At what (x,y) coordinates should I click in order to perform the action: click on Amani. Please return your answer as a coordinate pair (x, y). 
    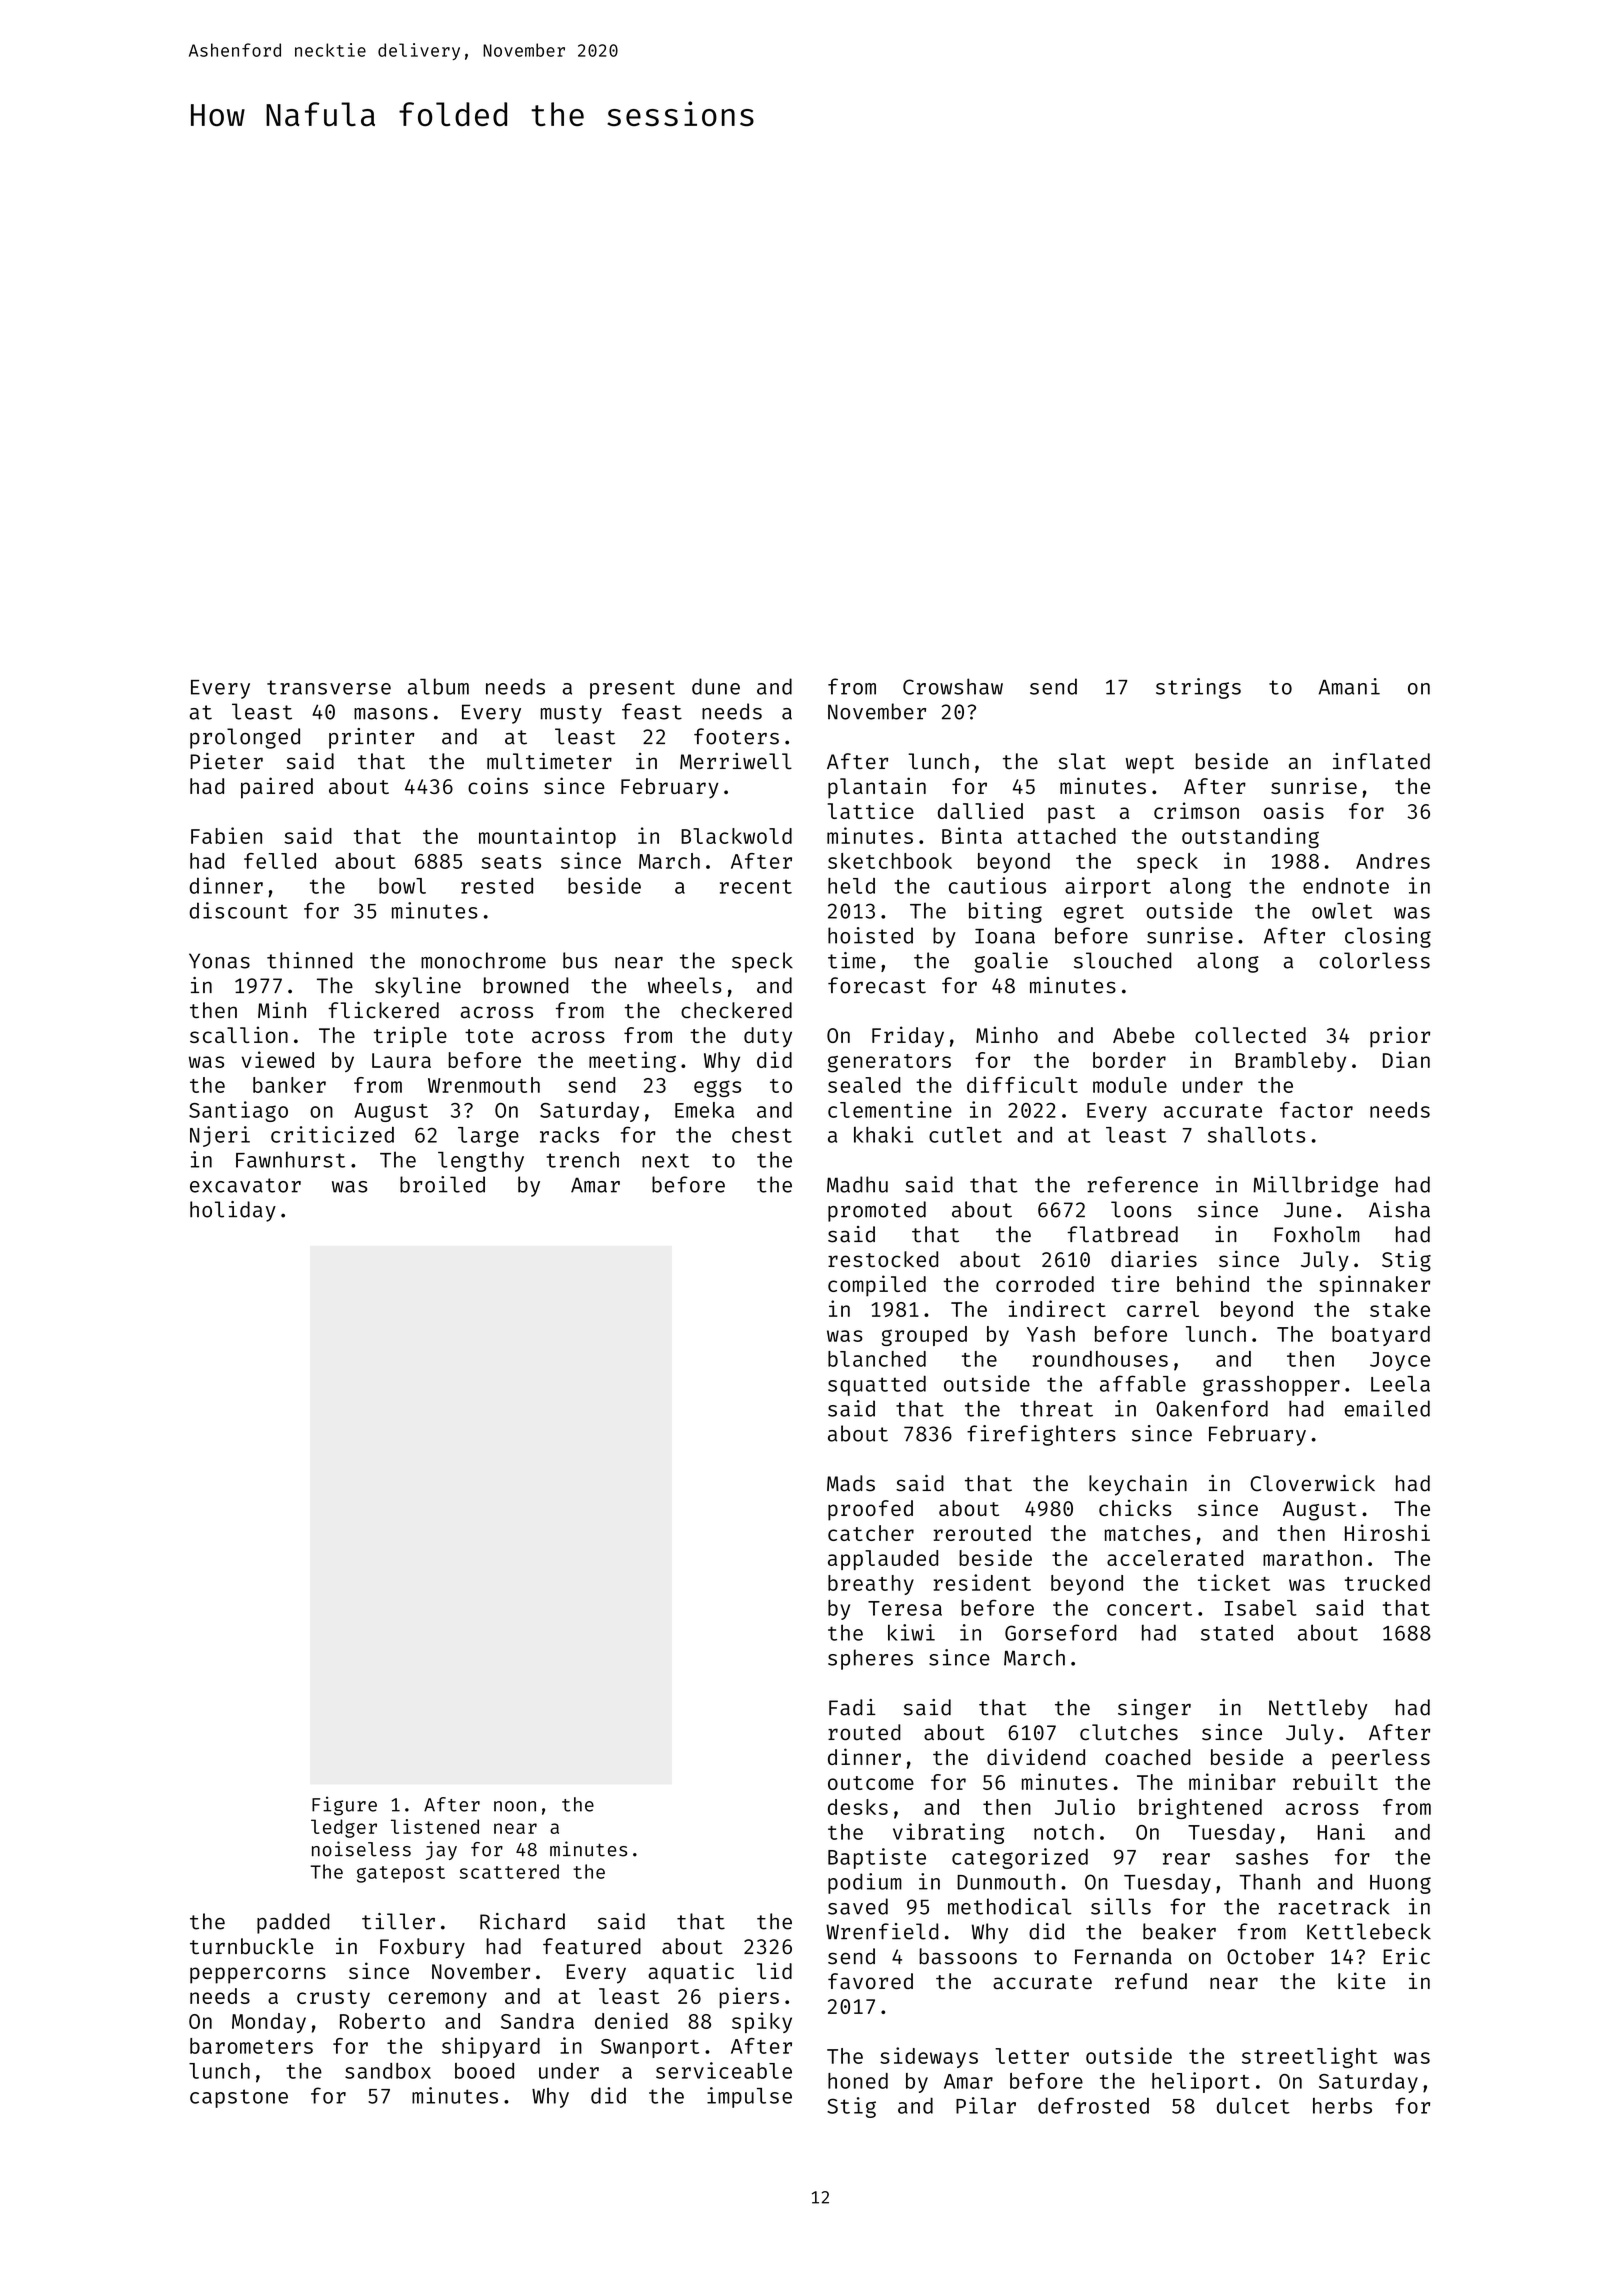
    Looking at the image, I should click on (1349, 686).
